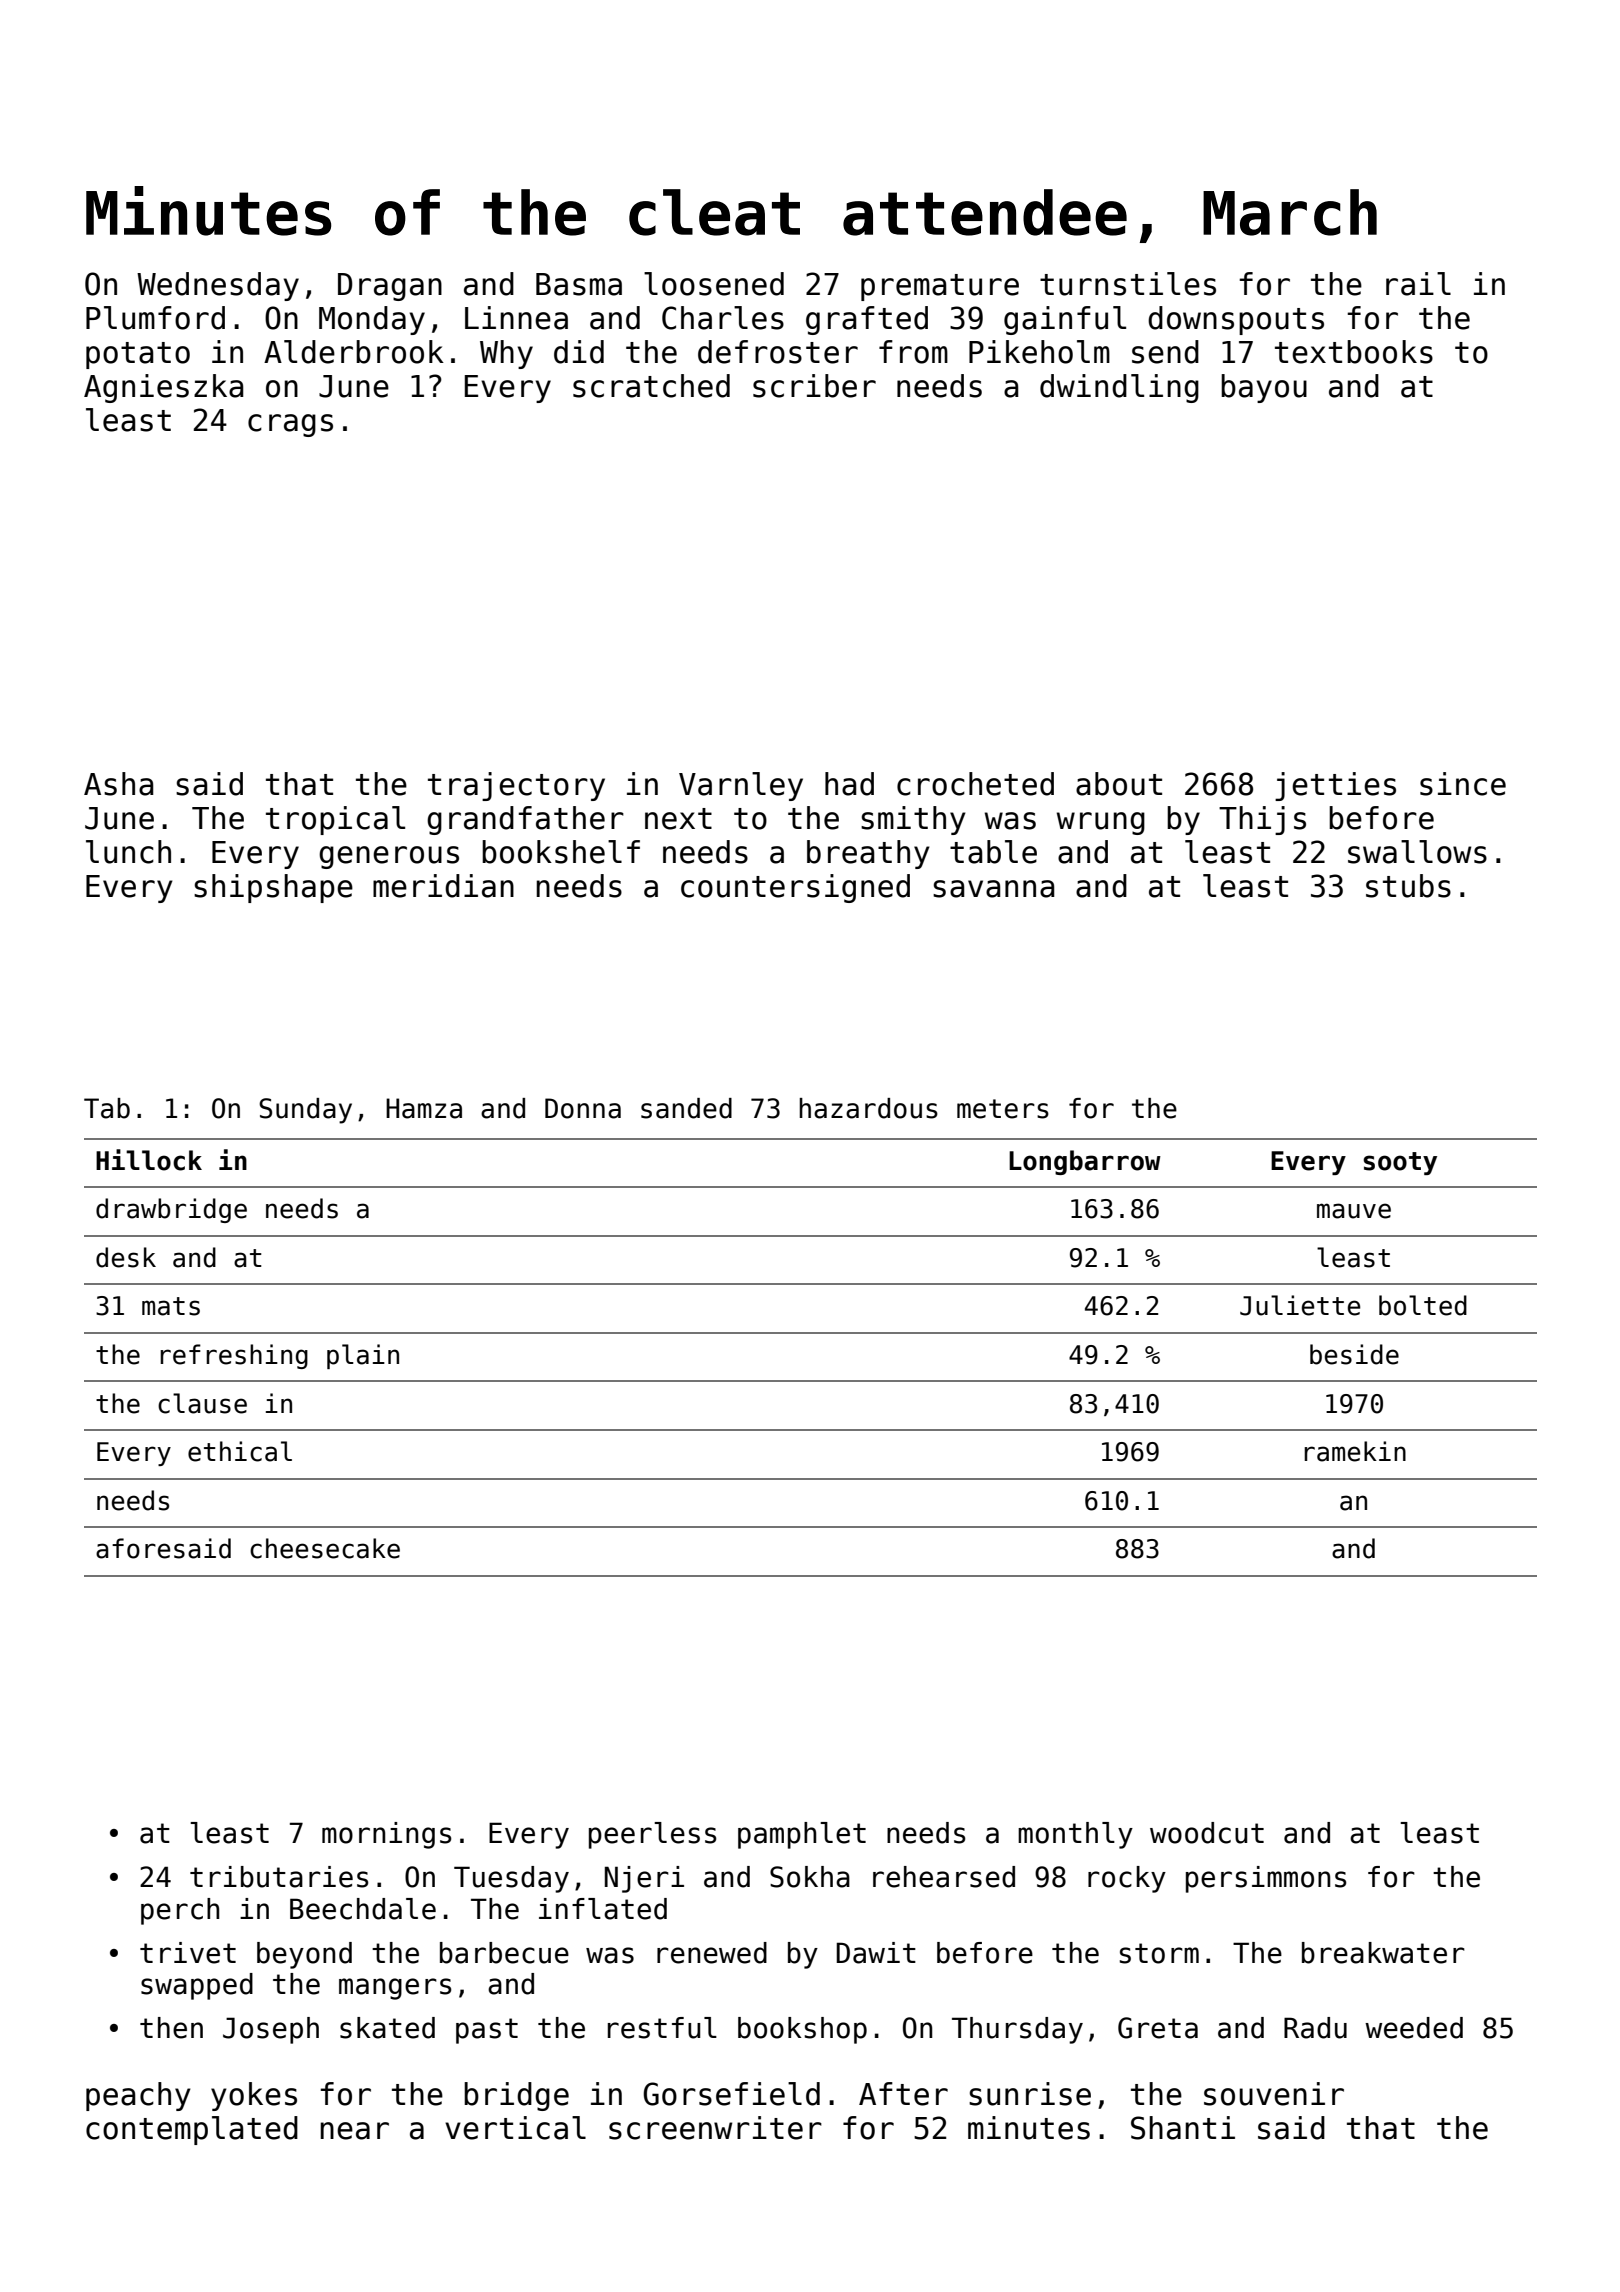 Image resolution: width=1620 pixels, height=2292 pixels. What do you see at coordinates (387, 2028) in the image?
I see `skated` at bounding box center [387, 2028].
